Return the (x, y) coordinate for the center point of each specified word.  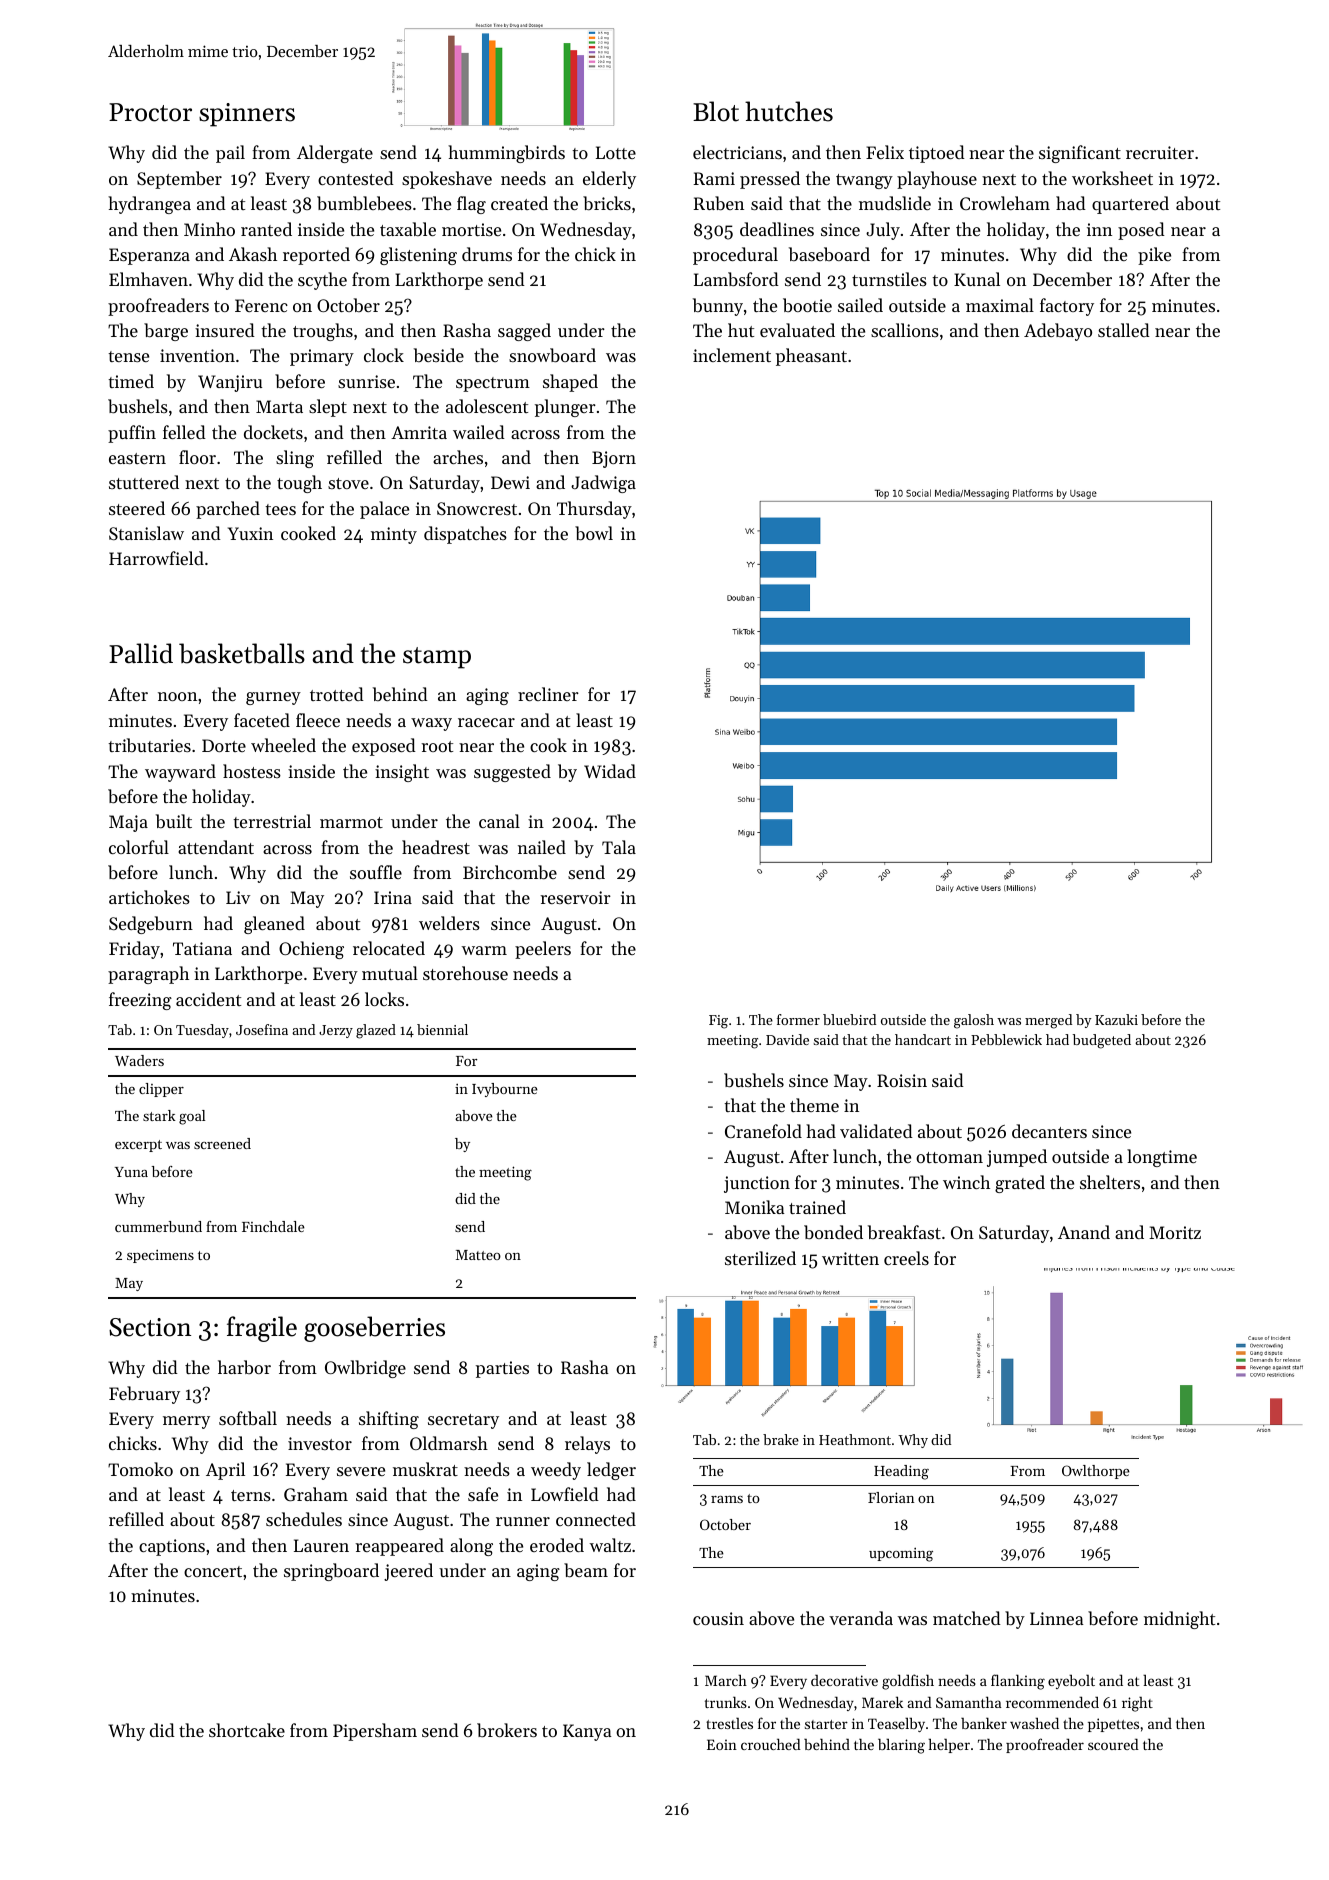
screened (222, 1143)
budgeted (1102, 1041)
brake (781, 1439)
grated (1020, 1184)
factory (1067, 307)
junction (757, 1184)
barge (166, 332)
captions (172, 1547)
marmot (351, 822)
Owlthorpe (1096, 1472)
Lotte (616, 152)
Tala (619, 847)
